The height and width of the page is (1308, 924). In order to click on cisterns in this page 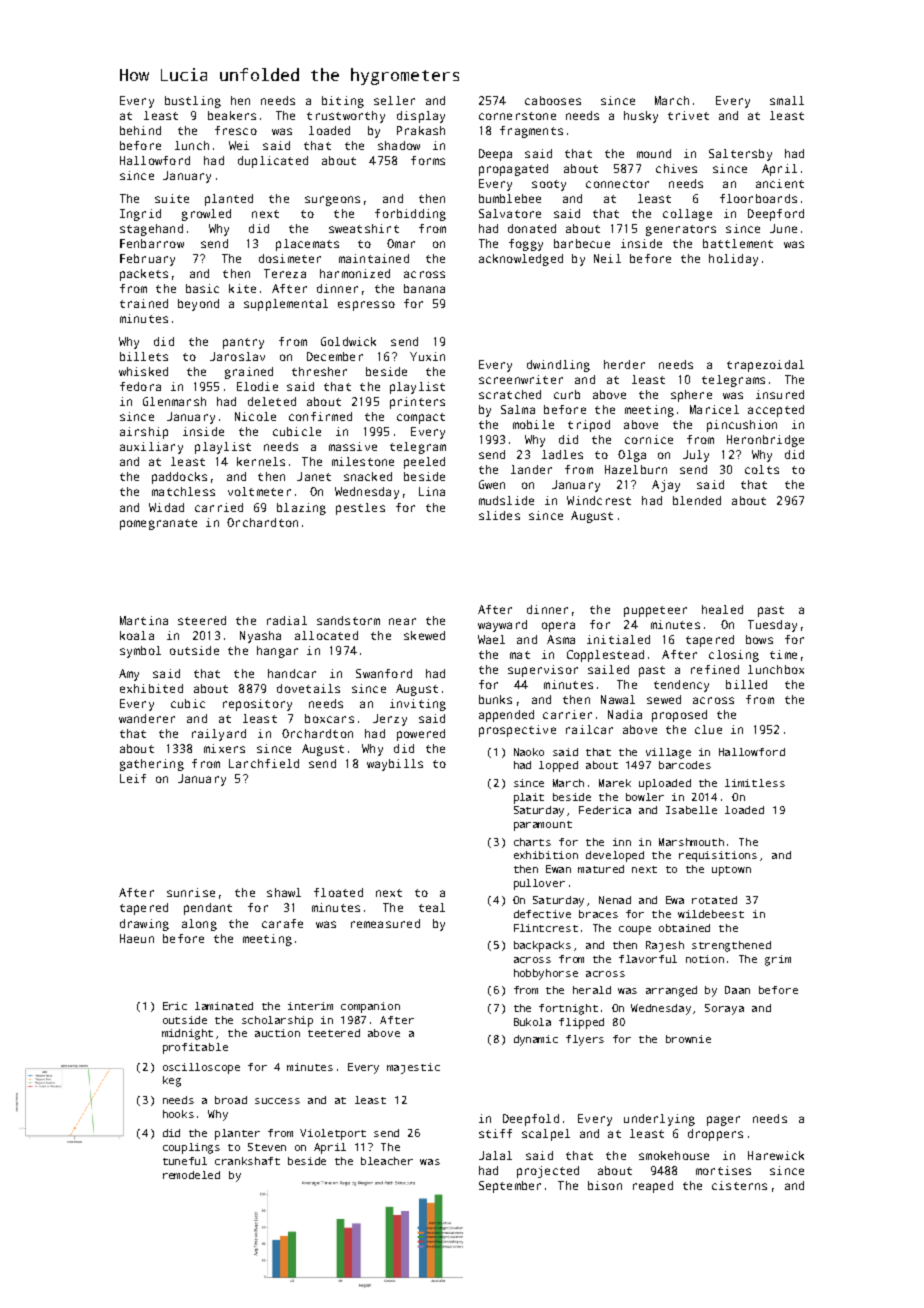, I will do `click(739, 1185)`.
